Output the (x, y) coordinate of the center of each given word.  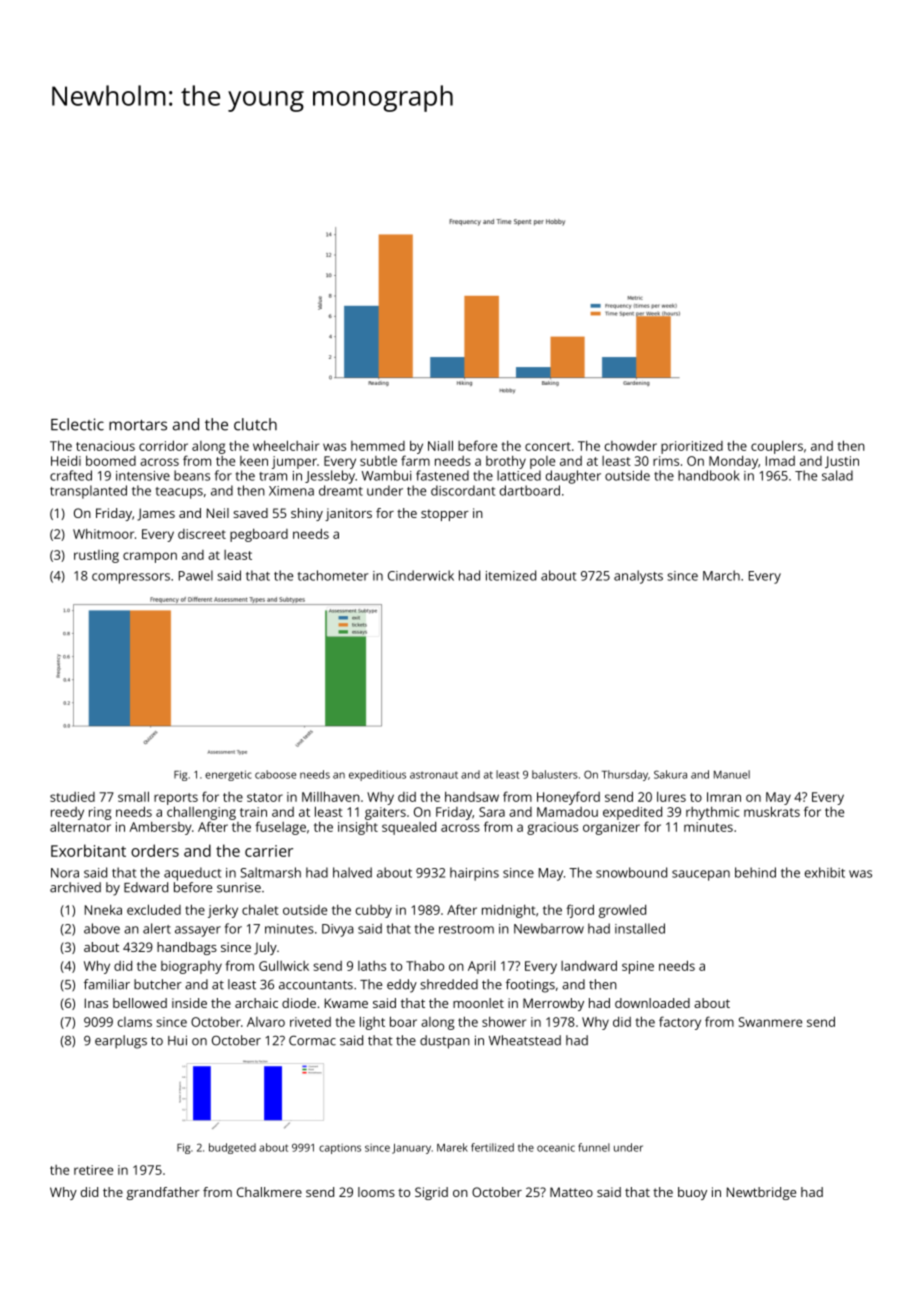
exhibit (825, 872)
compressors (131, 578)
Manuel (732, 774)
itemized (511, 575)
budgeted (232, 1148)
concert (548, 446)
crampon (150, 557)
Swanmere (770, 1022)
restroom (466, 929)
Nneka (103, 910)
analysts (638, 577)
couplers (777, 447)
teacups (179, 493)
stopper (445, 515)
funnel (594, 1147)
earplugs (121, 1042)
